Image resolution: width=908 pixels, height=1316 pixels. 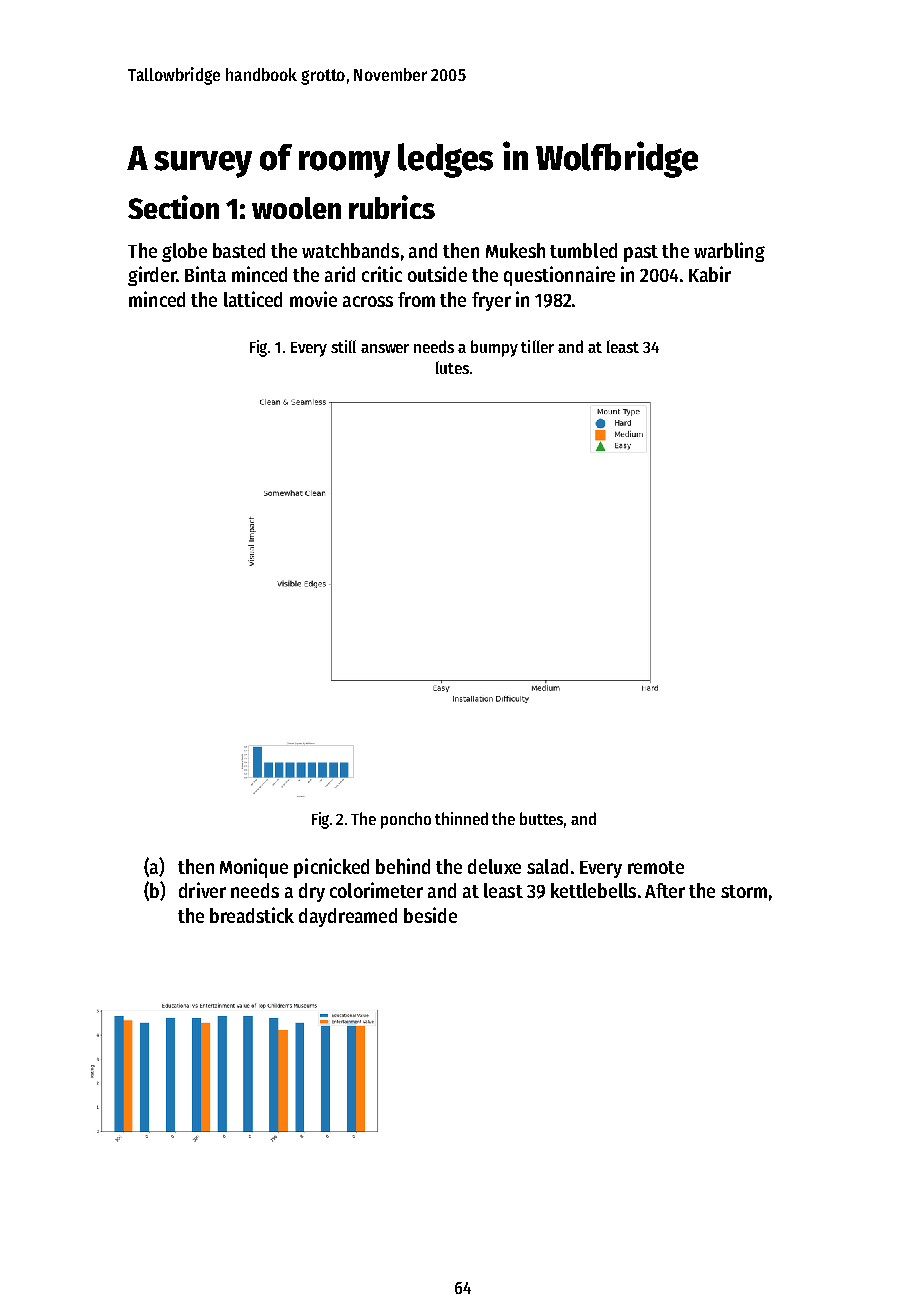 I want to click on answer, so click(x=385, y=348).
